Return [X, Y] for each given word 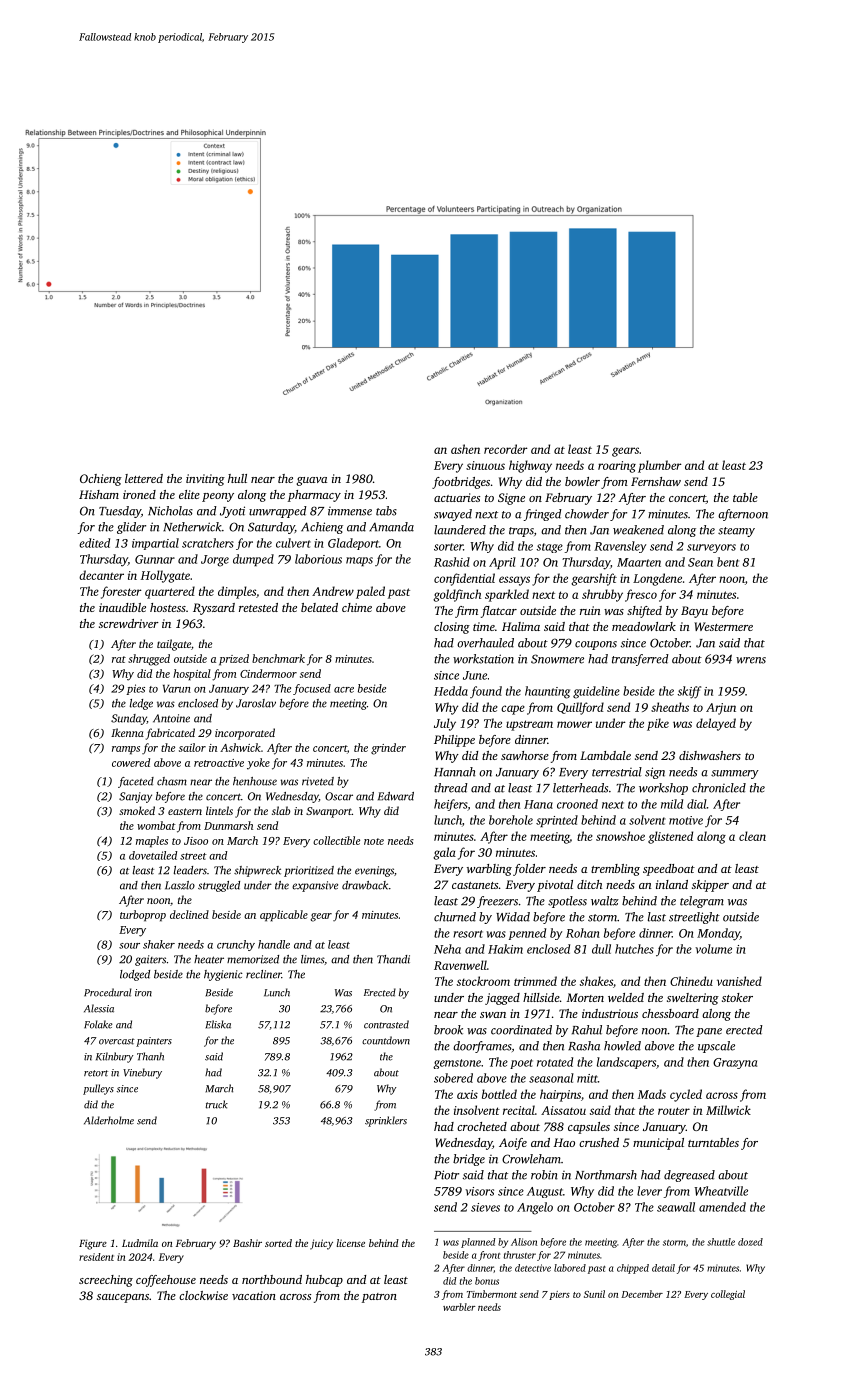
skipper [710, 886]
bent [728, 562]
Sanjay [135, 797]
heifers [450, 805]
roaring [617, 467]
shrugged [149, 660]
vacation [254, 1295]
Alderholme [109, 1120]
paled [370, 592]
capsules [589, 1128]
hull [237, 478]
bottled [499, 1094]
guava [311, 481]
